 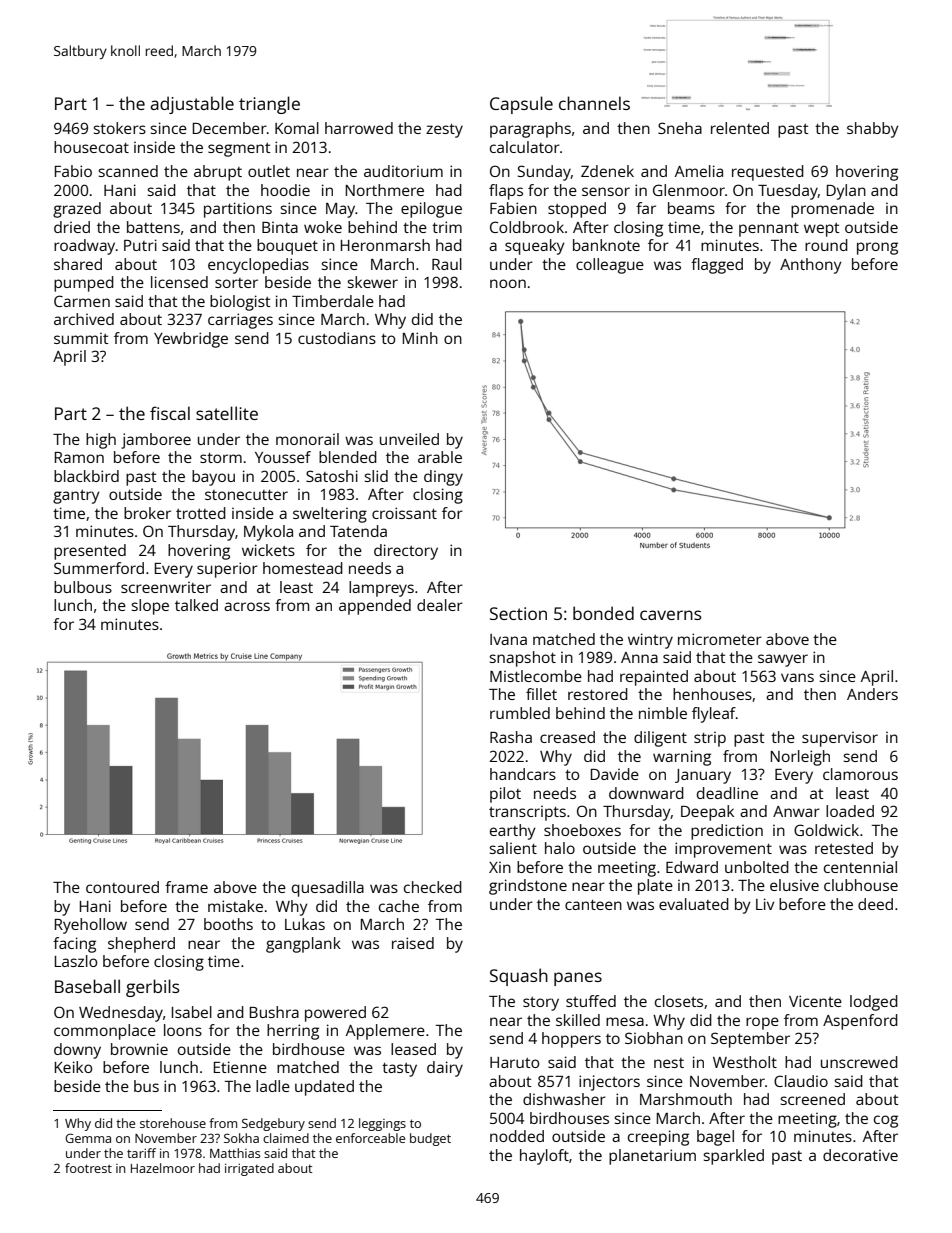 I want to click on stokers, so click(x=120, y=128).
